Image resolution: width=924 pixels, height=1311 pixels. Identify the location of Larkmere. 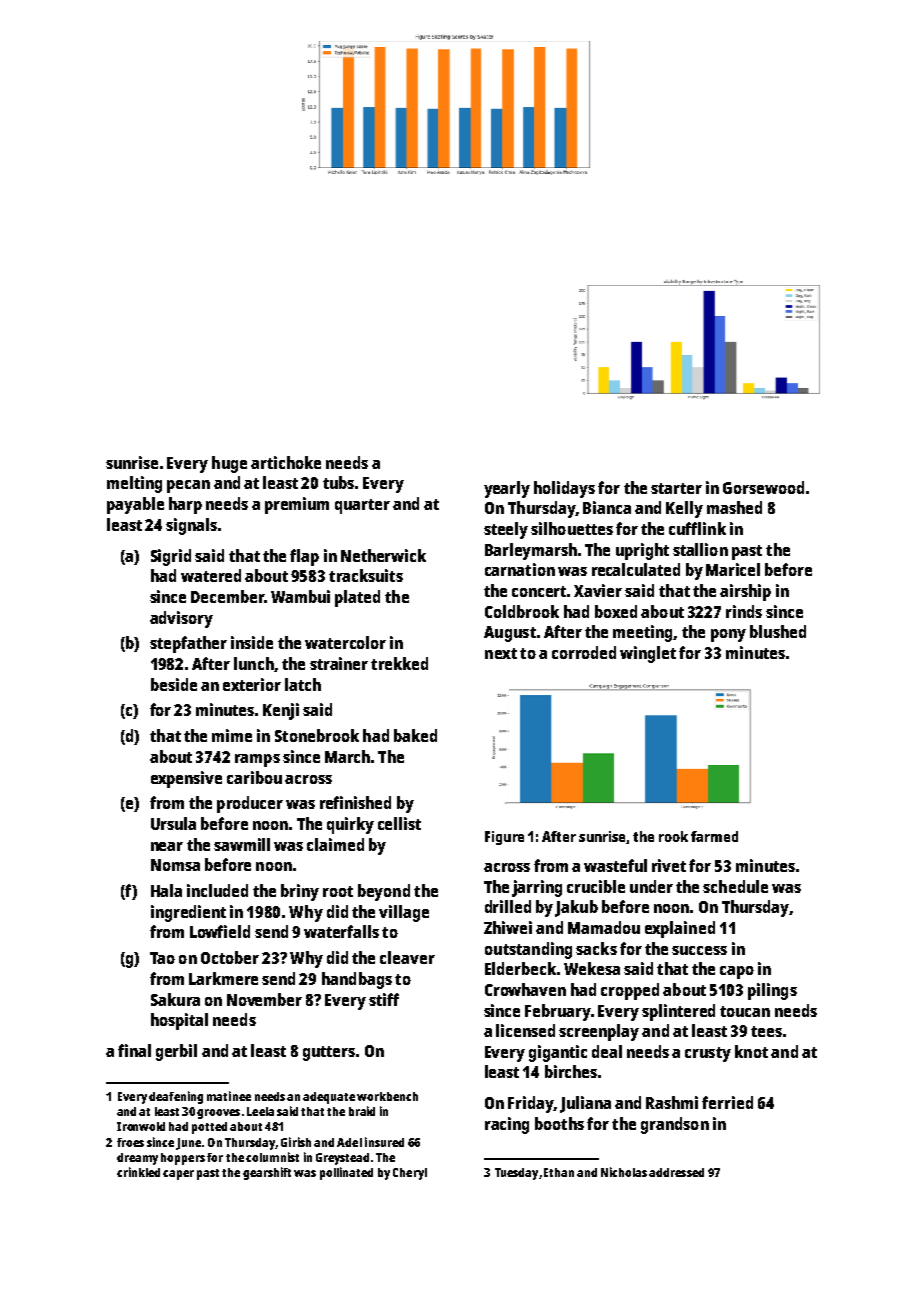
(223, 978).
